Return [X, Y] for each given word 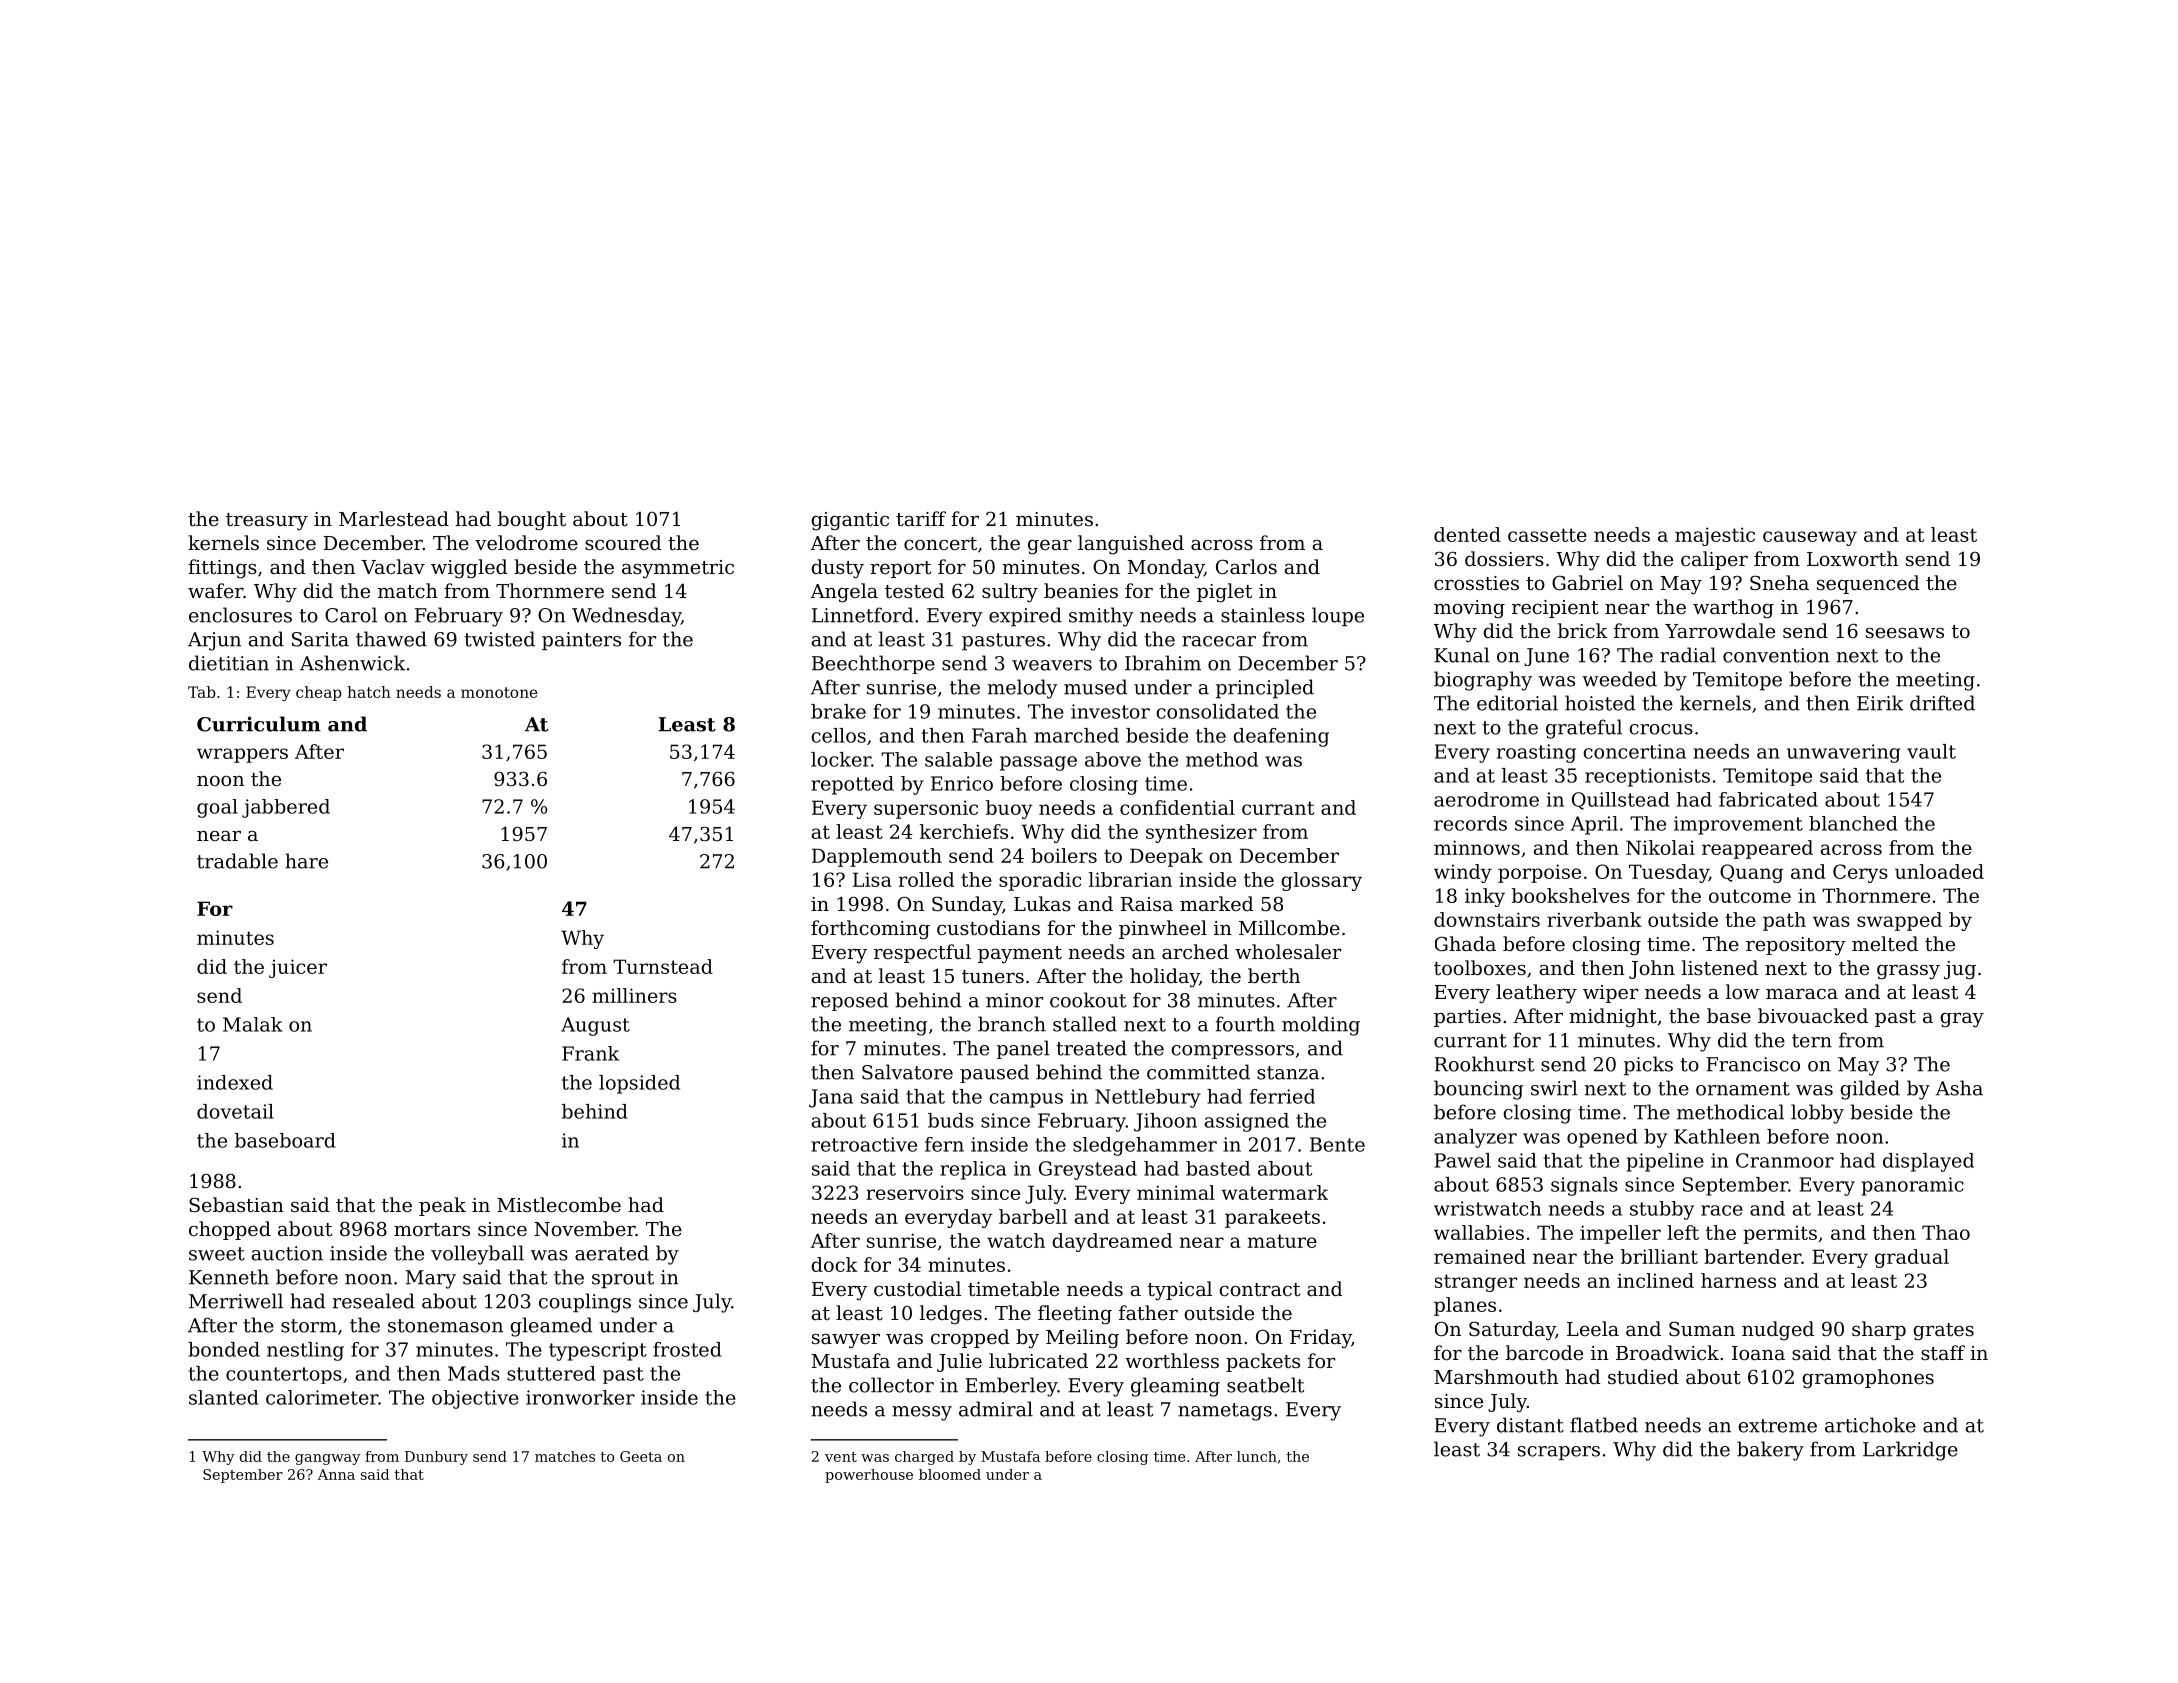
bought [532, 521]
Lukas [1042, 903]
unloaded [1939, 871]
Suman [1702, 1329]
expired [1025, 617]
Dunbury [436, 1458]
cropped [970, 1338]
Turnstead [663, 966]
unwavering [1844, 753]
